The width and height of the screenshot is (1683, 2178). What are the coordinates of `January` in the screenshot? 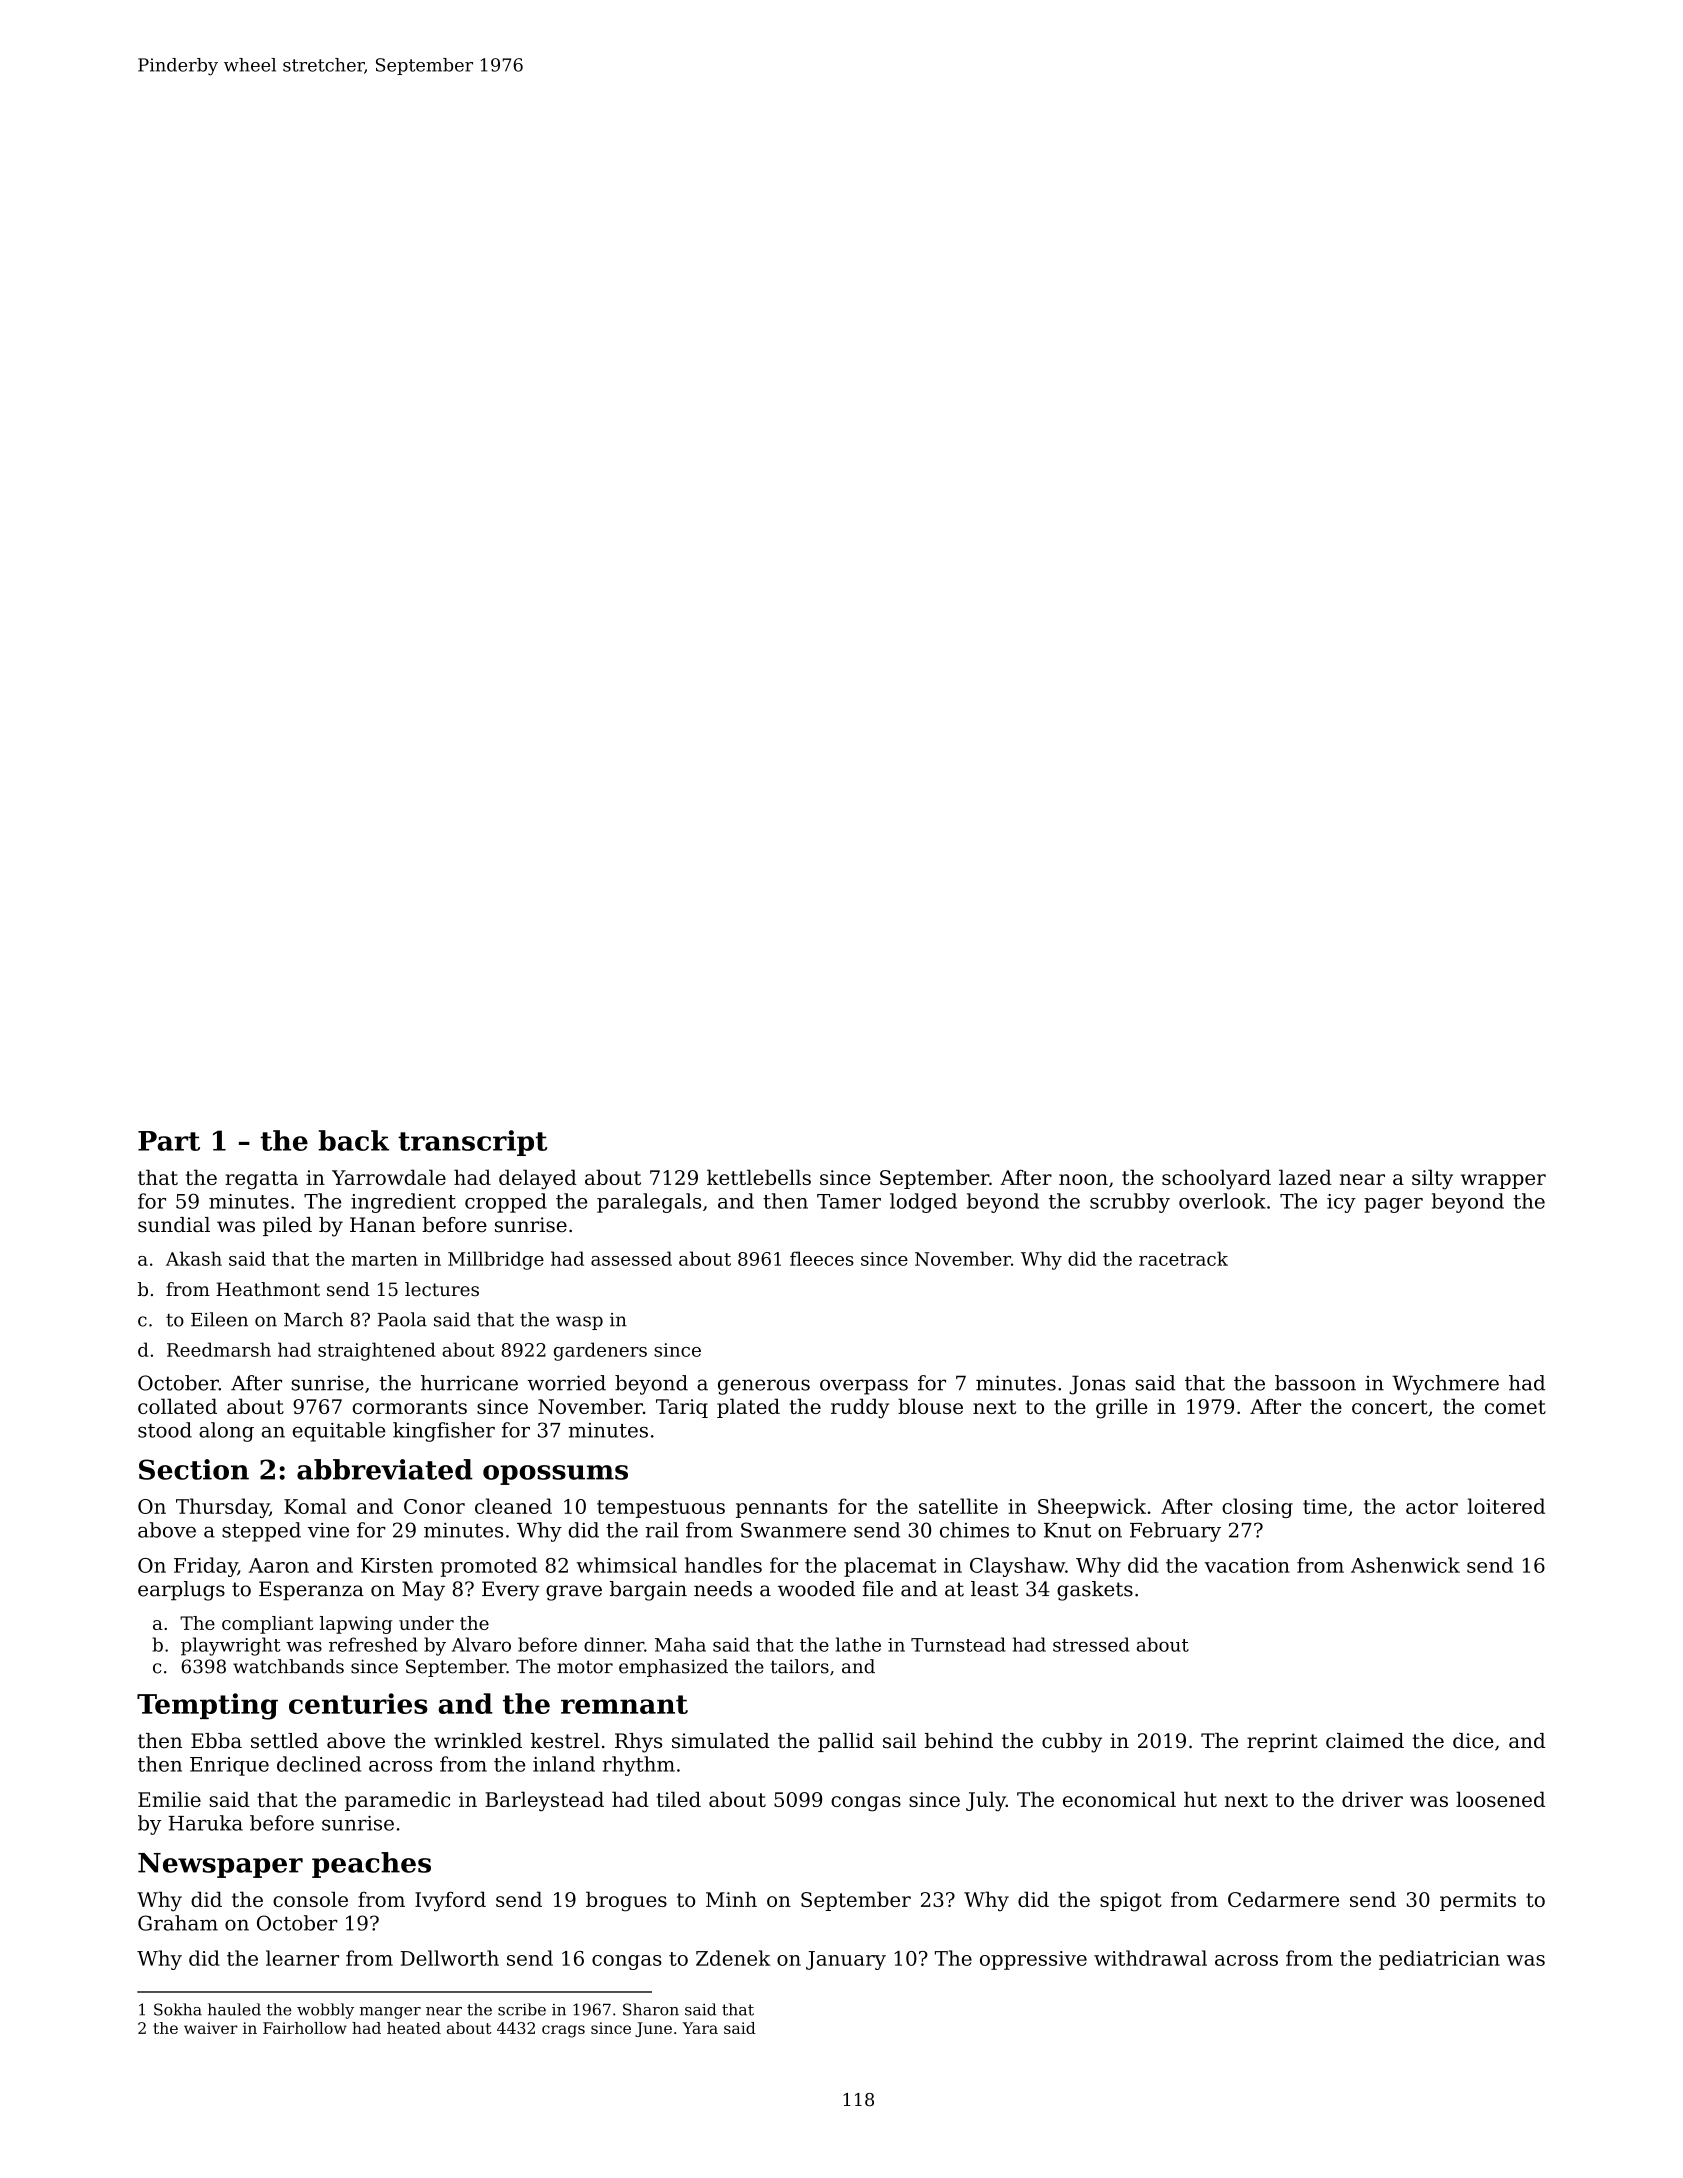 It's located at (846, 1960).
